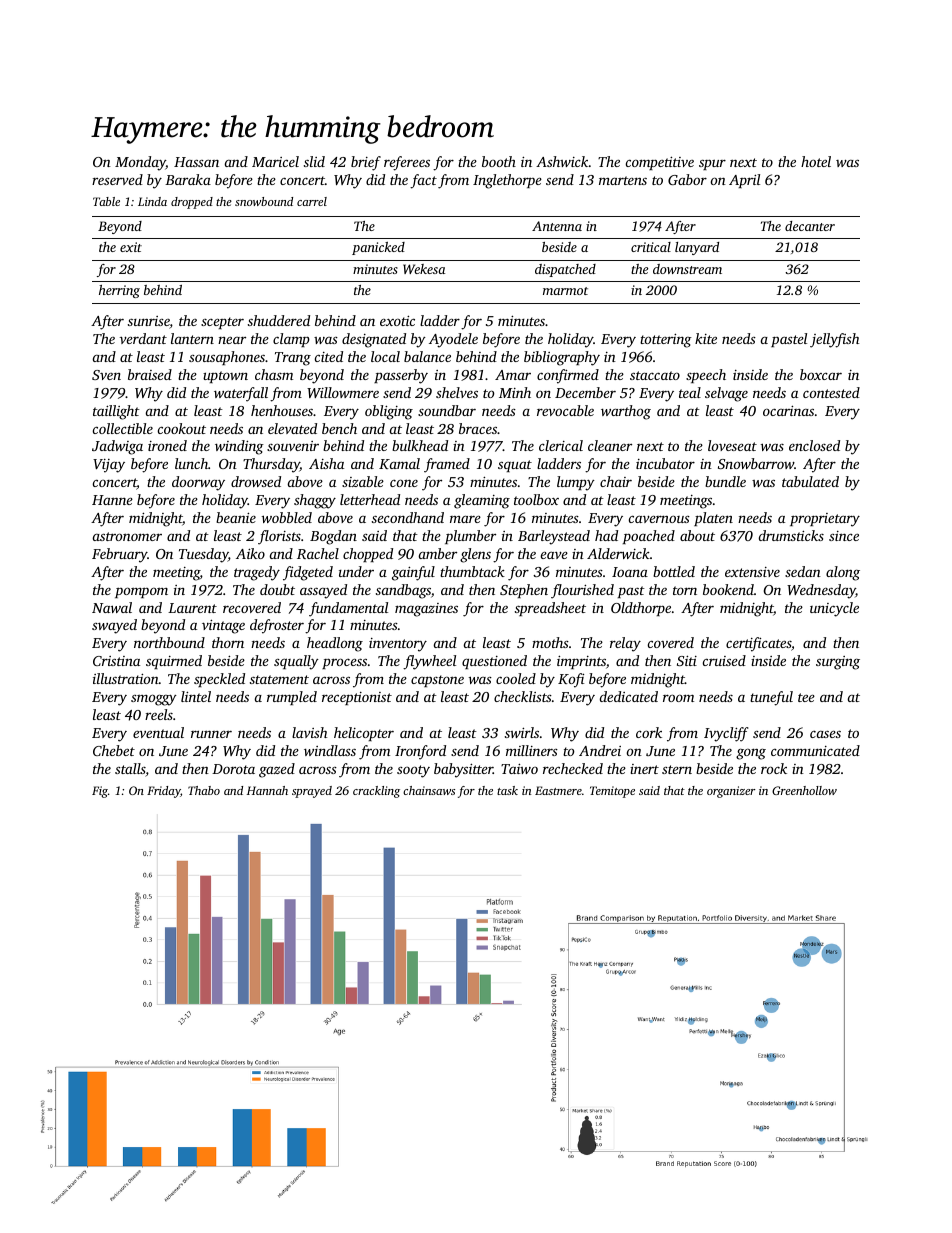 This screenshot has height=1233, width=952. What do you see at coordinates (706, 338) in the screenshot?
I see `kite` at bounding box center [706, 338].
